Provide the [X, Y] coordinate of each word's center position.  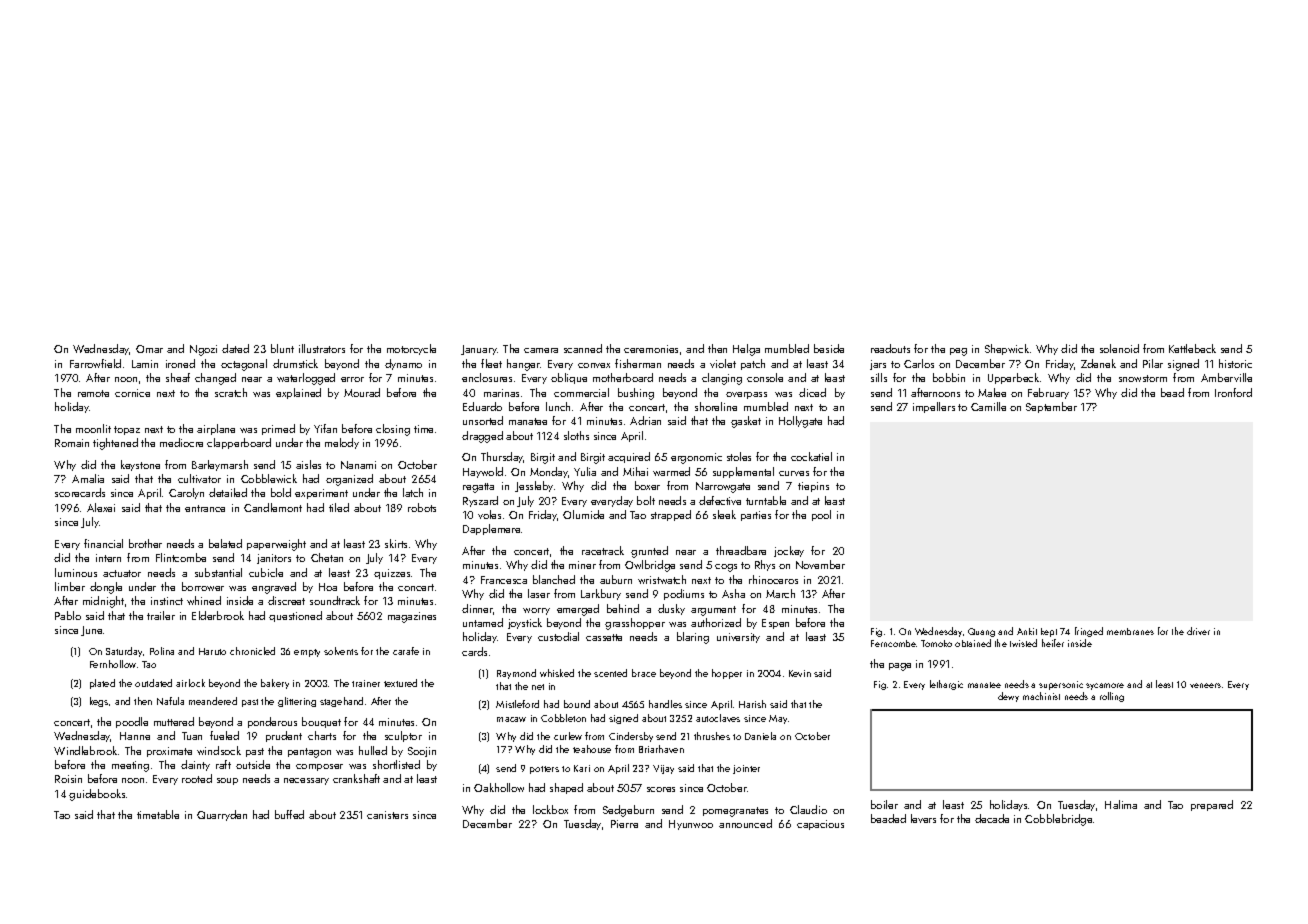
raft [223, 764]
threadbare [741, 550]
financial [103, 543]
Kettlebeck [1192, 348]
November [820, 564]
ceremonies [651, 349]
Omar [149, 349]
